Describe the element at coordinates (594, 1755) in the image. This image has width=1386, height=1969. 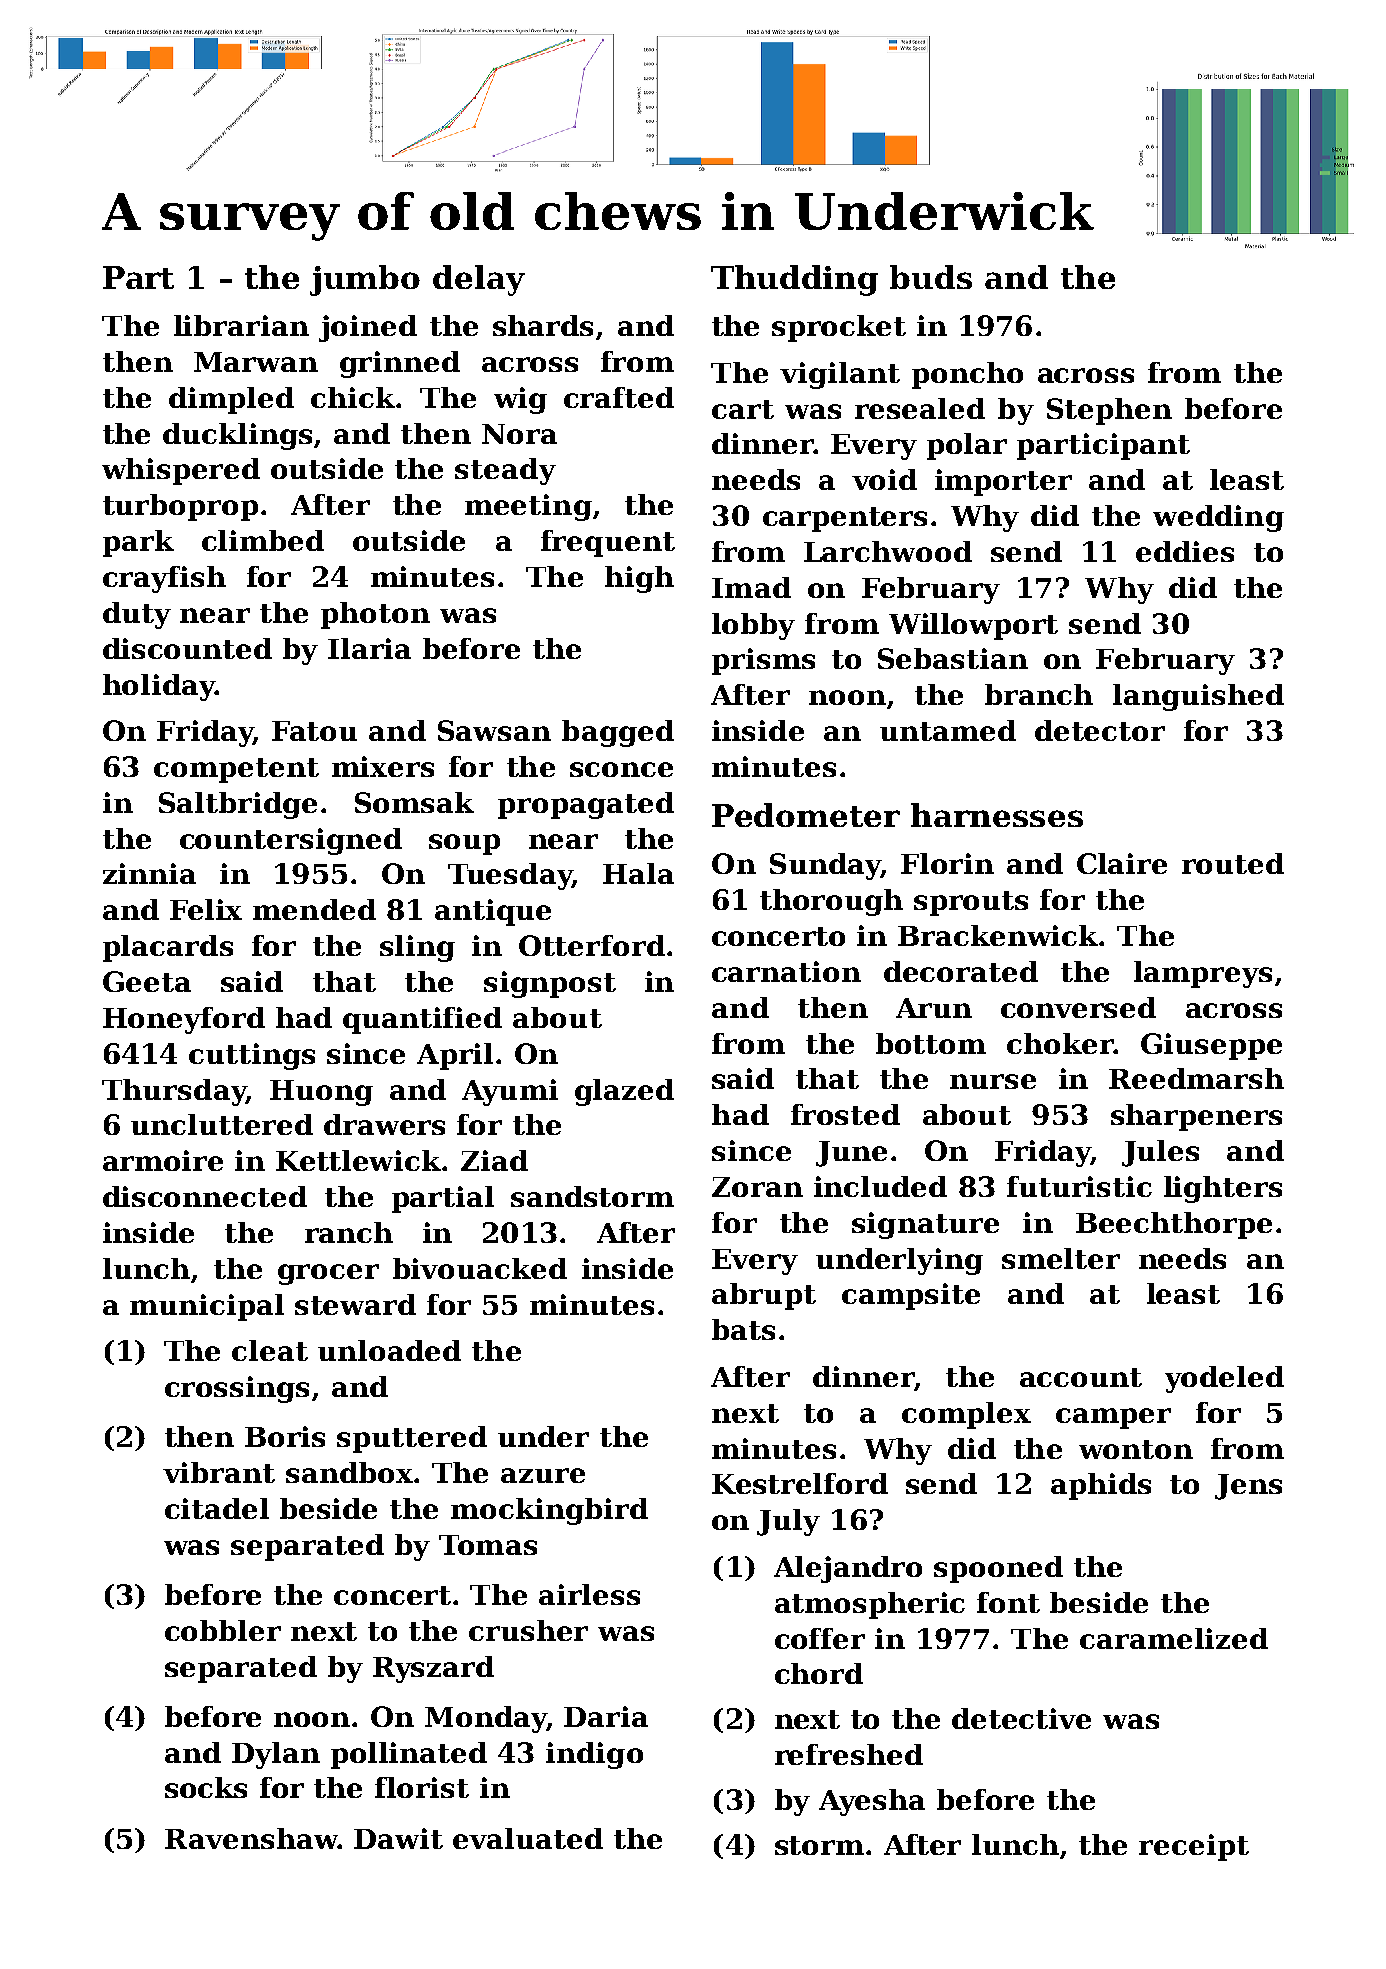
I see `indigo` at that location.
